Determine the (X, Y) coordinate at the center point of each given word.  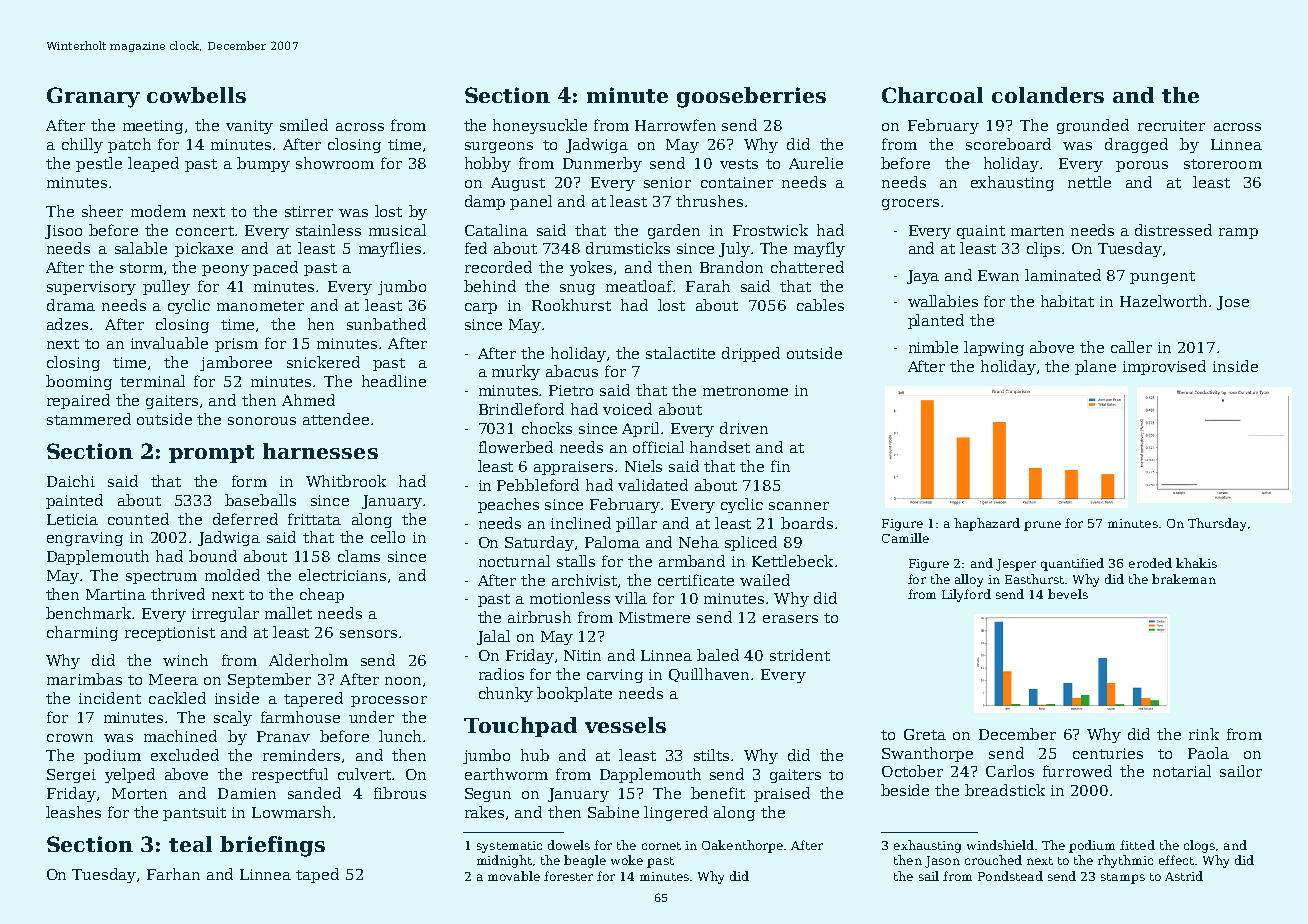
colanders (1048, 95)
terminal (152, 381)
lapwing (994, 348)
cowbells (196, 95)
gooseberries (751, 97)
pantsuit (194, 814)
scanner (799, 506)
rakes (484, 812)
